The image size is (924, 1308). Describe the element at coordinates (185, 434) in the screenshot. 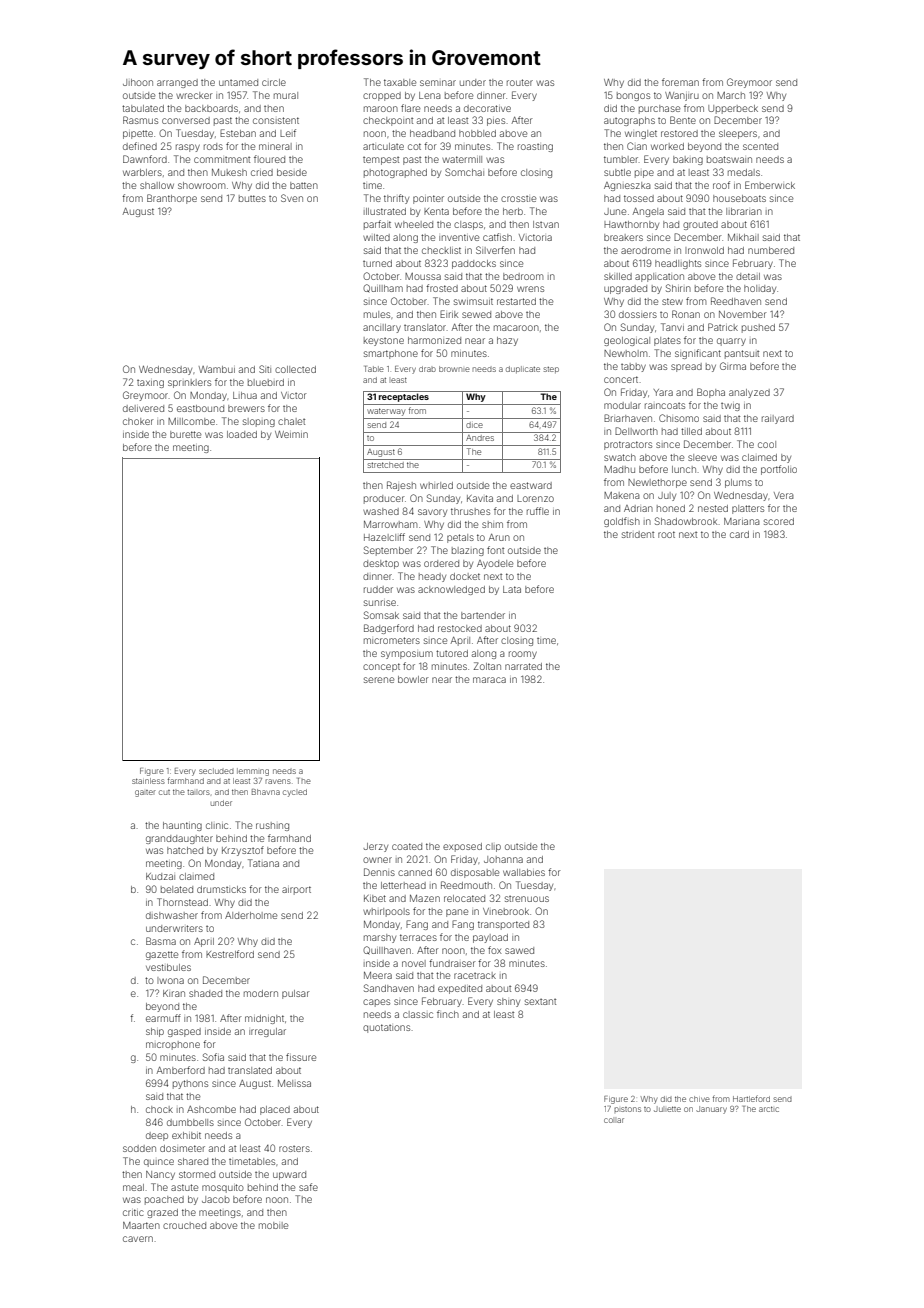

I see `burette` at that location.
